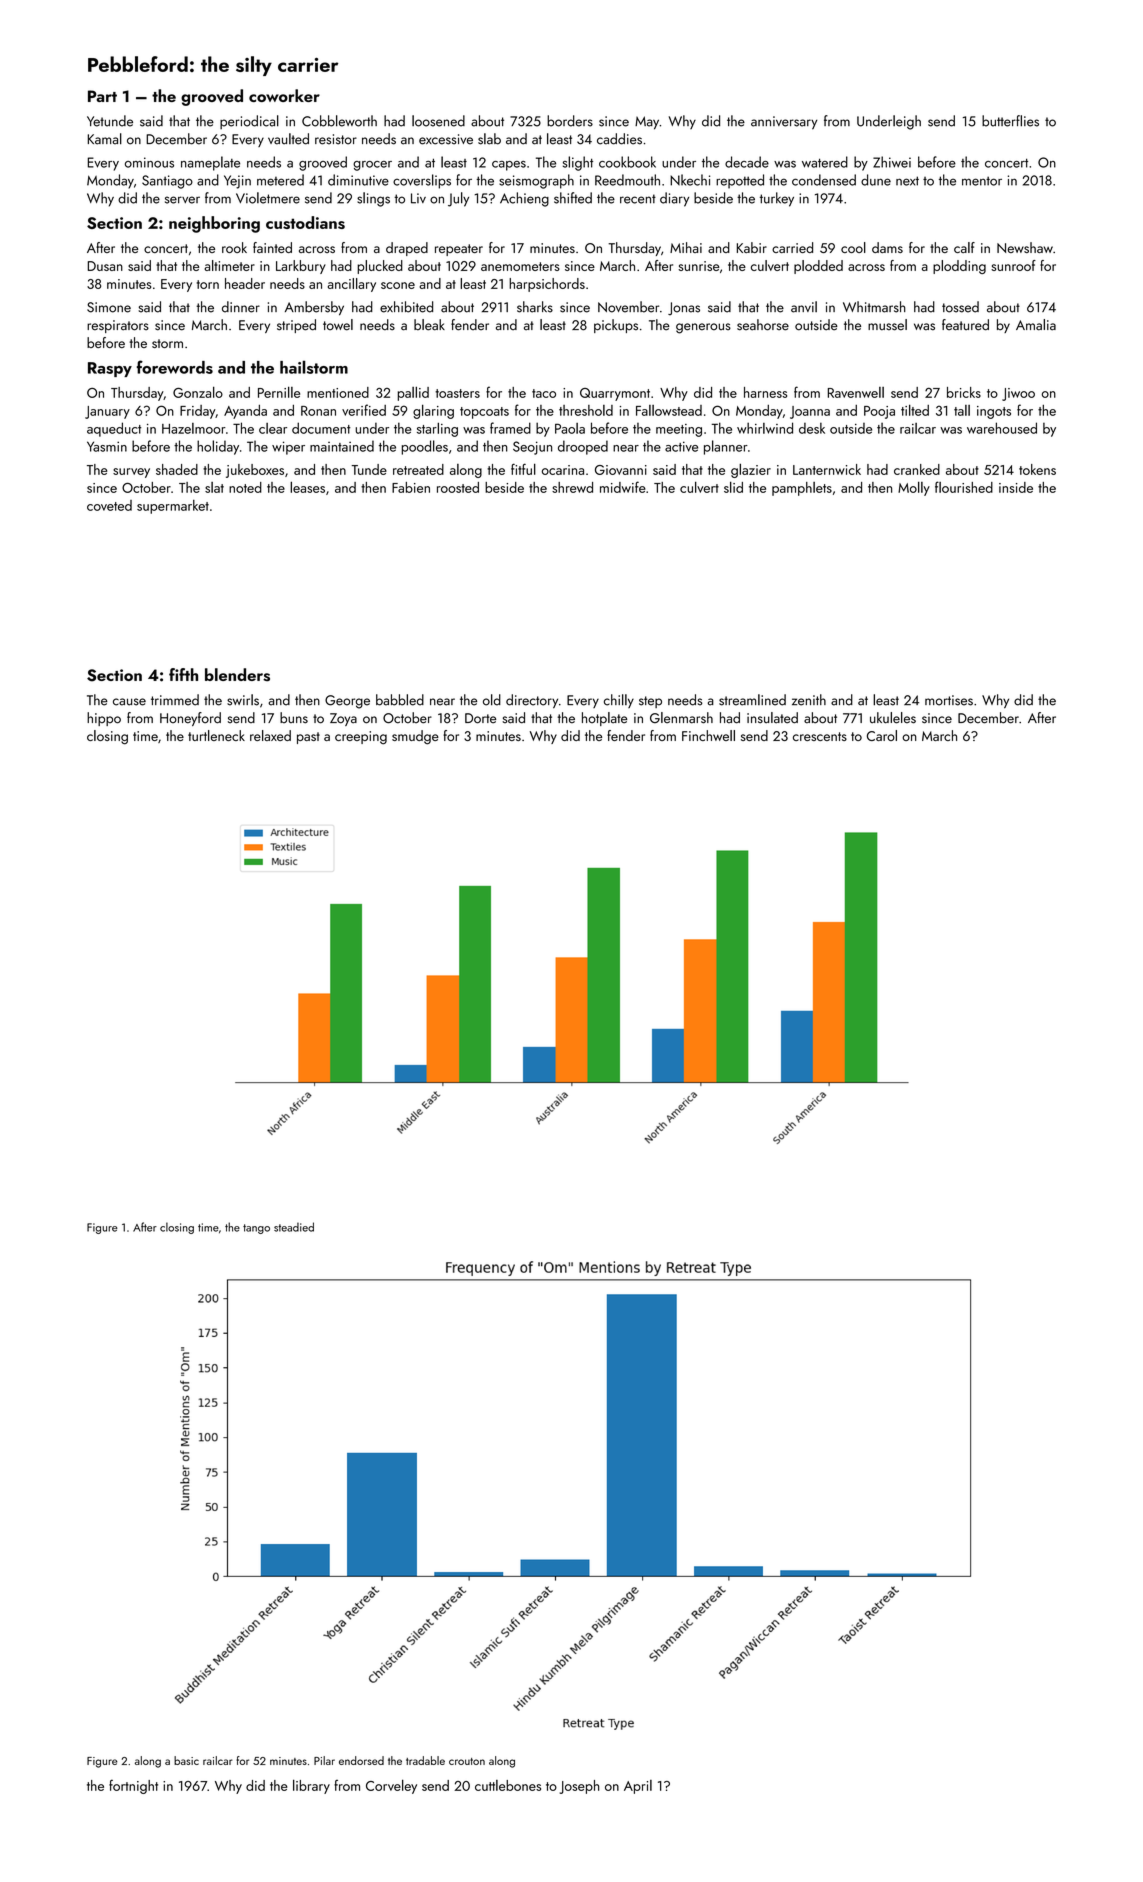 The height and width of the document is (1882, 1143). What do you see at coordinates (256, 1229) in the document?
I see `tango` at bounding box center [256, 1229].
